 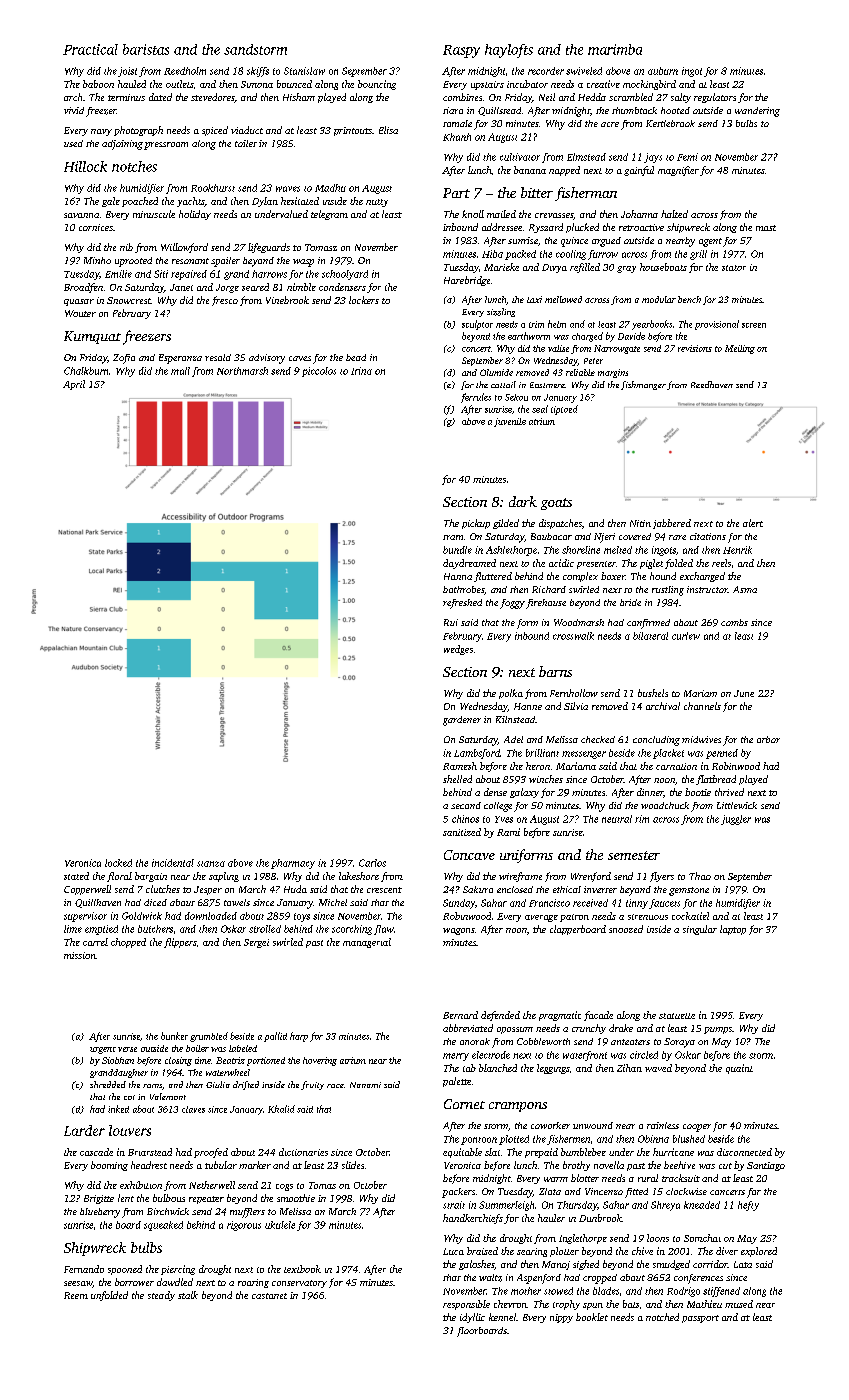 What do you see at coordinates (299, 1037) in the screenshot?
I see `harp` at bounding box center [299, 1037].
